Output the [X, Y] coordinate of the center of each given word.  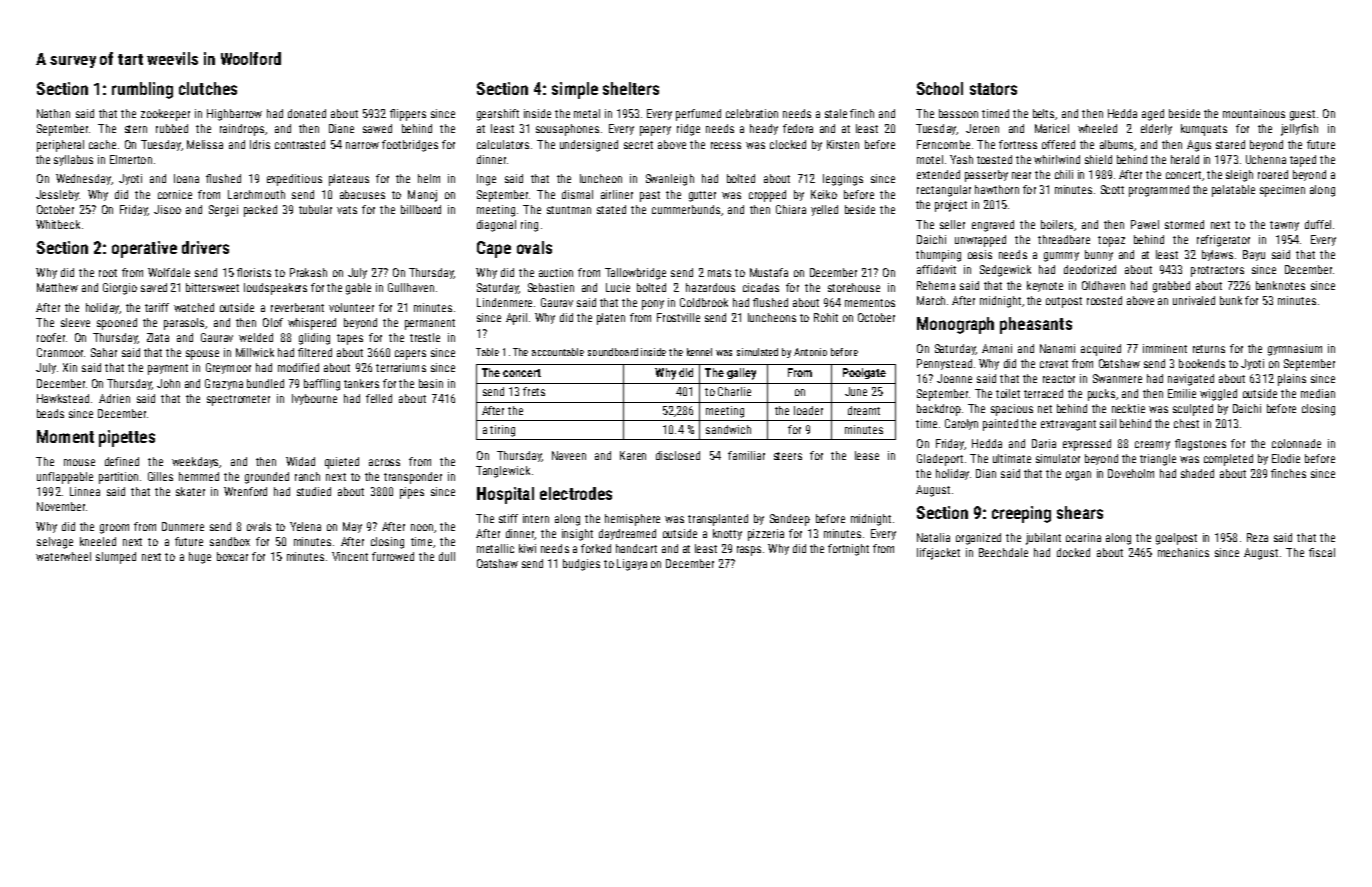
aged [1153, 115]
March [931, 300]
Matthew [57, 287]
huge [200, 558]
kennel [699, 352]
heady [764, 129]
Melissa [205, 144]
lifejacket [938, 554]
